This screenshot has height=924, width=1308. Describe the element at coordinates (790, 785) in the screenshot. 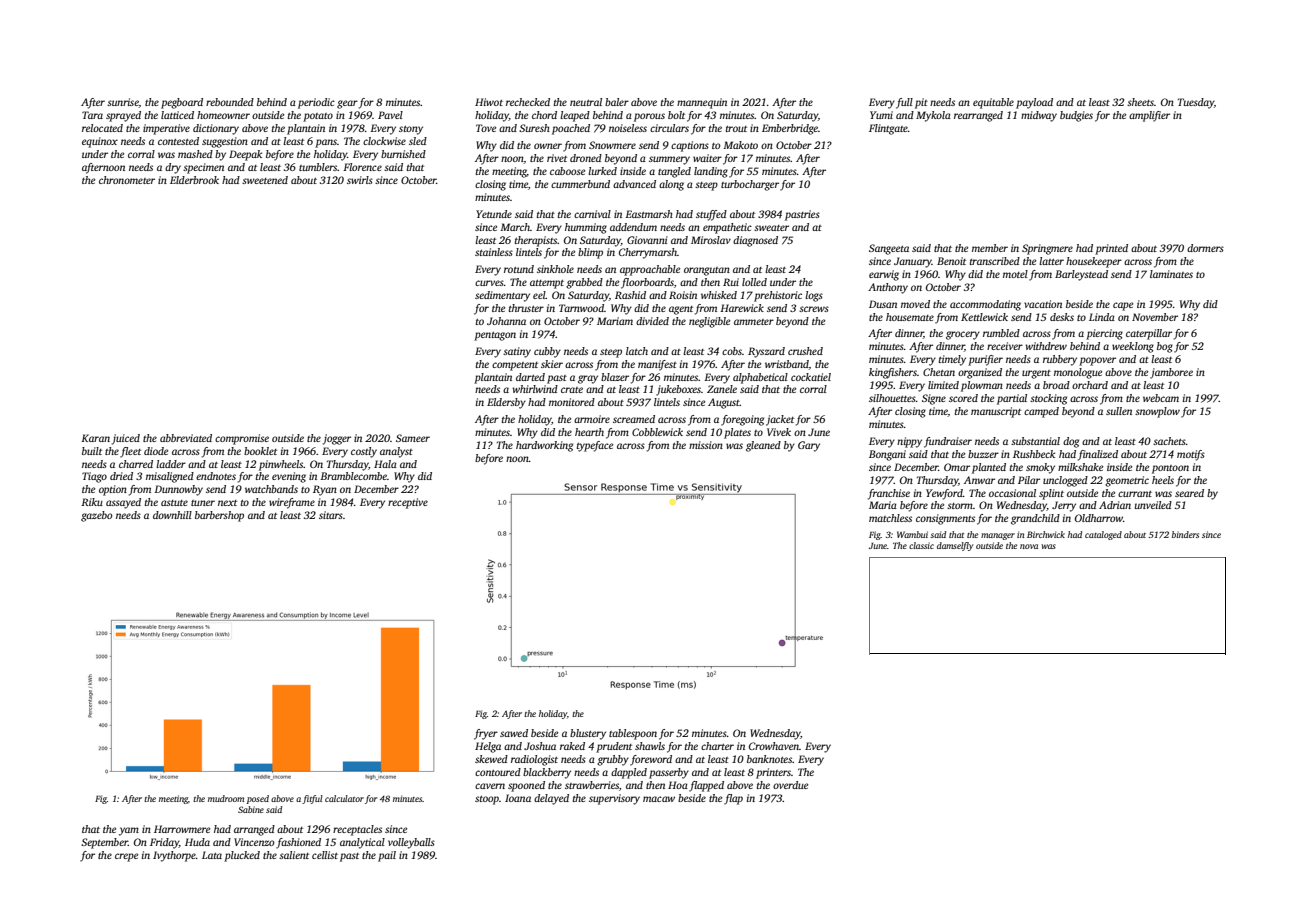

I see `overdue` at that location.
